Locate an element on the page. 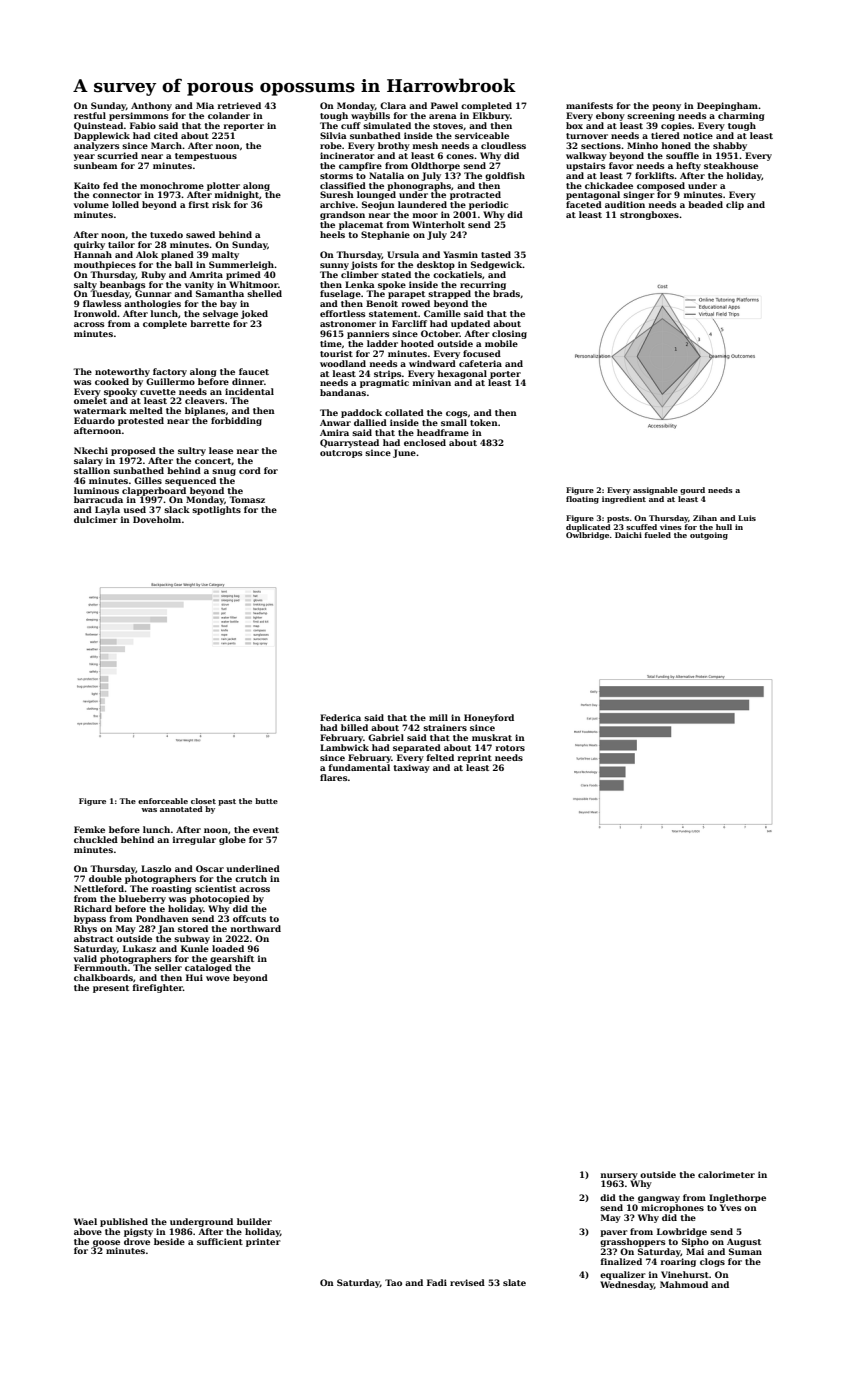 Image resolution: width=849 pixels, height=1400 pixels. Mahmoud is located at coordinates (684, 1284).
